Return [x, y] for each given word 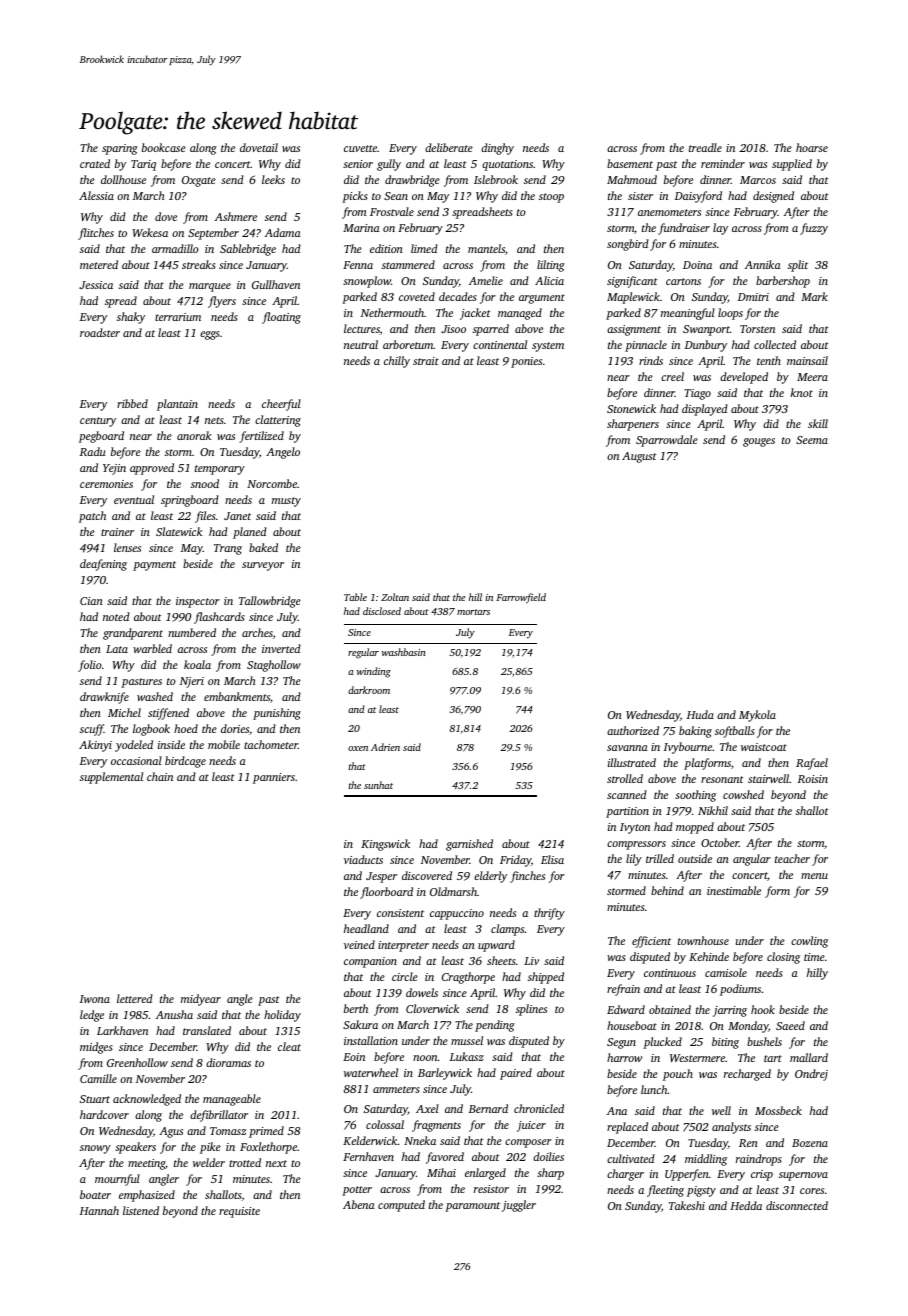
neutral [361, 344]
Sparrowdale [667, 441]
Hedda [746, 1205]
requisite [239, 1212]
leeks [273, 179]
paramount [472, 1207]
